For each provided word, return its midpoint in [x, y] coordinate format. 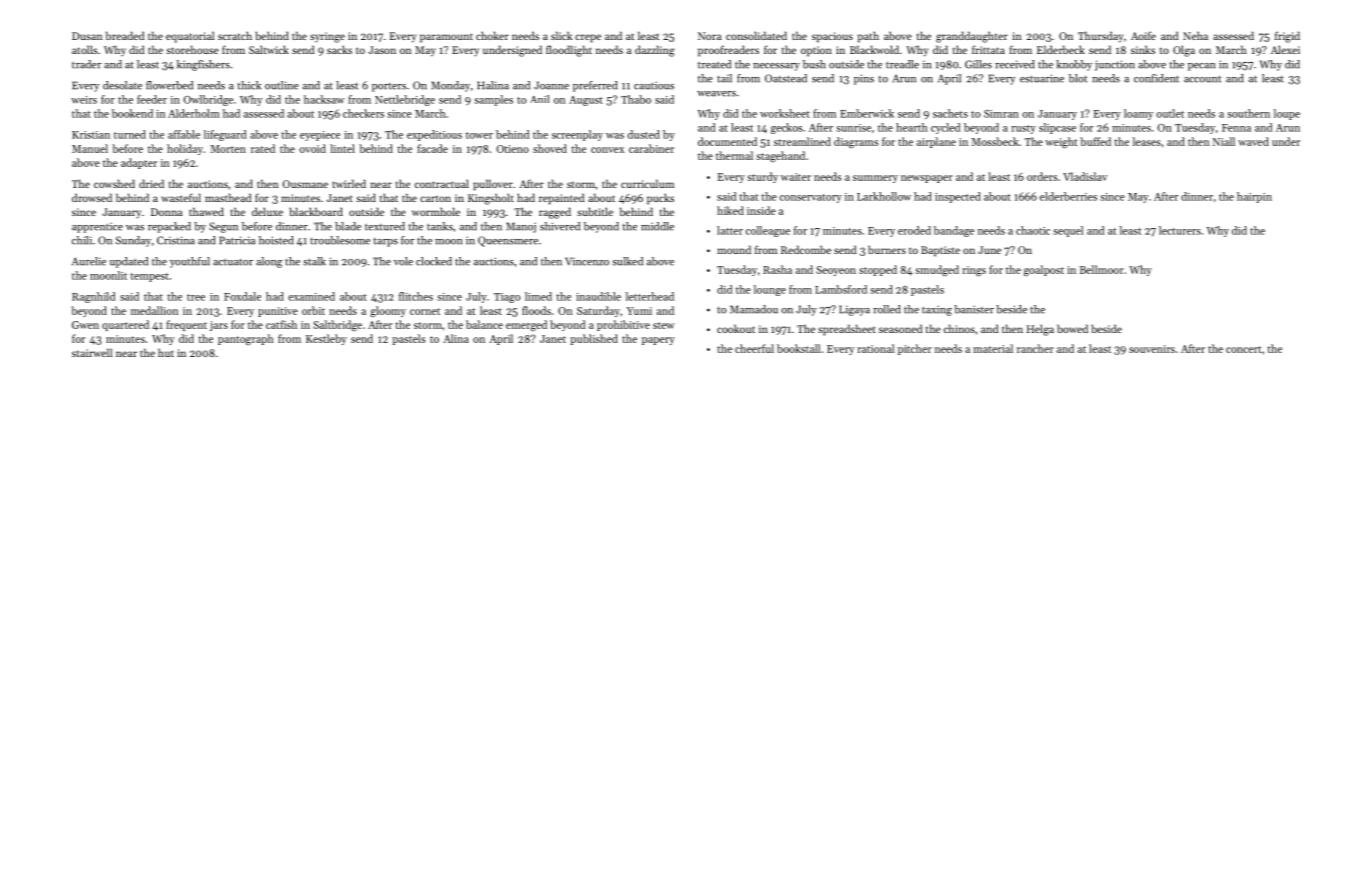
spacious [832, 37]
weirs [84, 100]
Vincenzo [587, 261]
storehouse [192, 49]
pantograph [246, 340]
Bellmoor [1102, 269]
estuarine [1042, 78]
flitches [416, 296]
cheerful [754, 348]
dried [151, 183]
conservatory [811, 198]
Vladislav [1085, 176]
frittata [988, 49]
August [586, 101]
